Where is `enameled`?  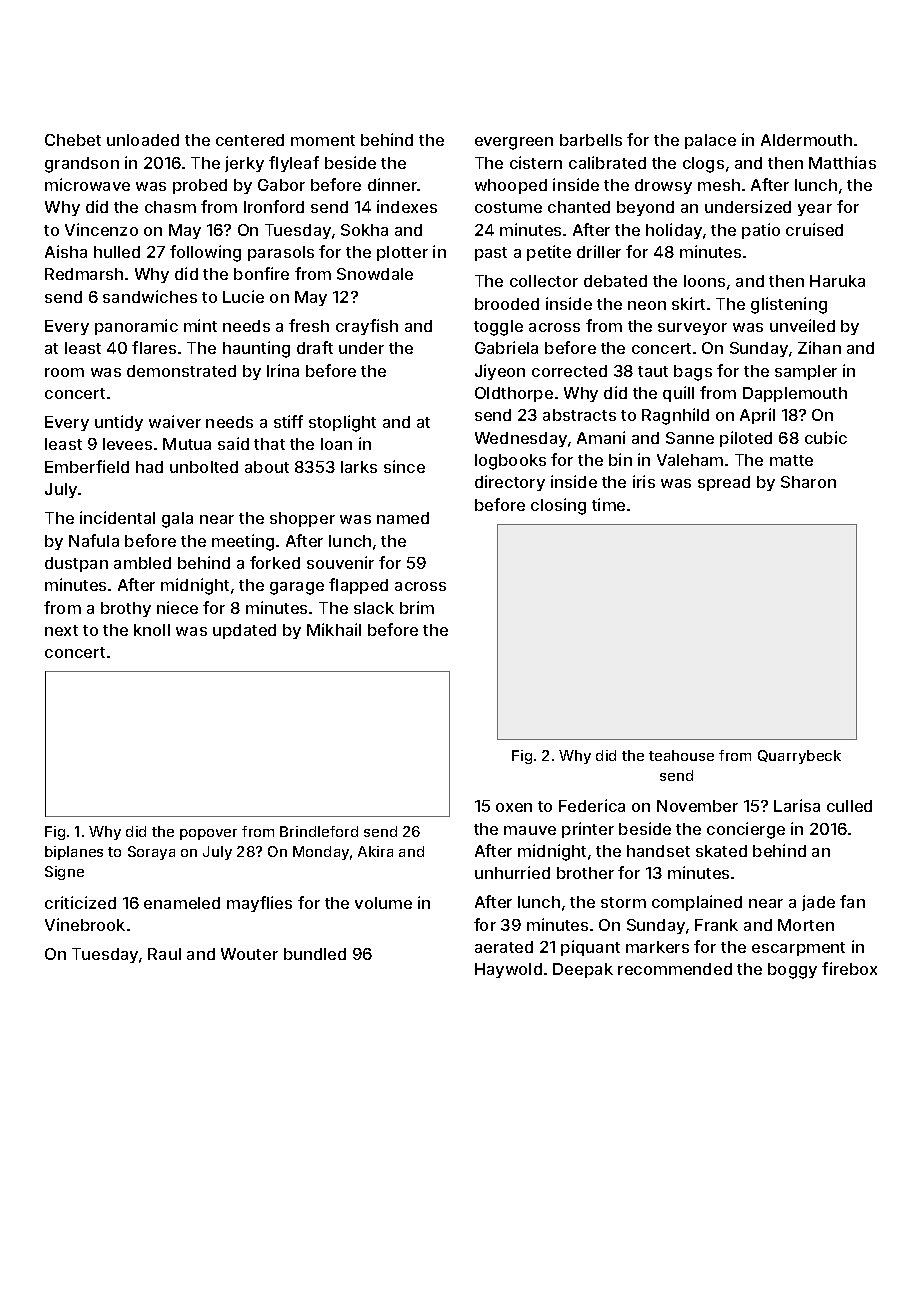 enameled is located at coordinates (182, 903).
